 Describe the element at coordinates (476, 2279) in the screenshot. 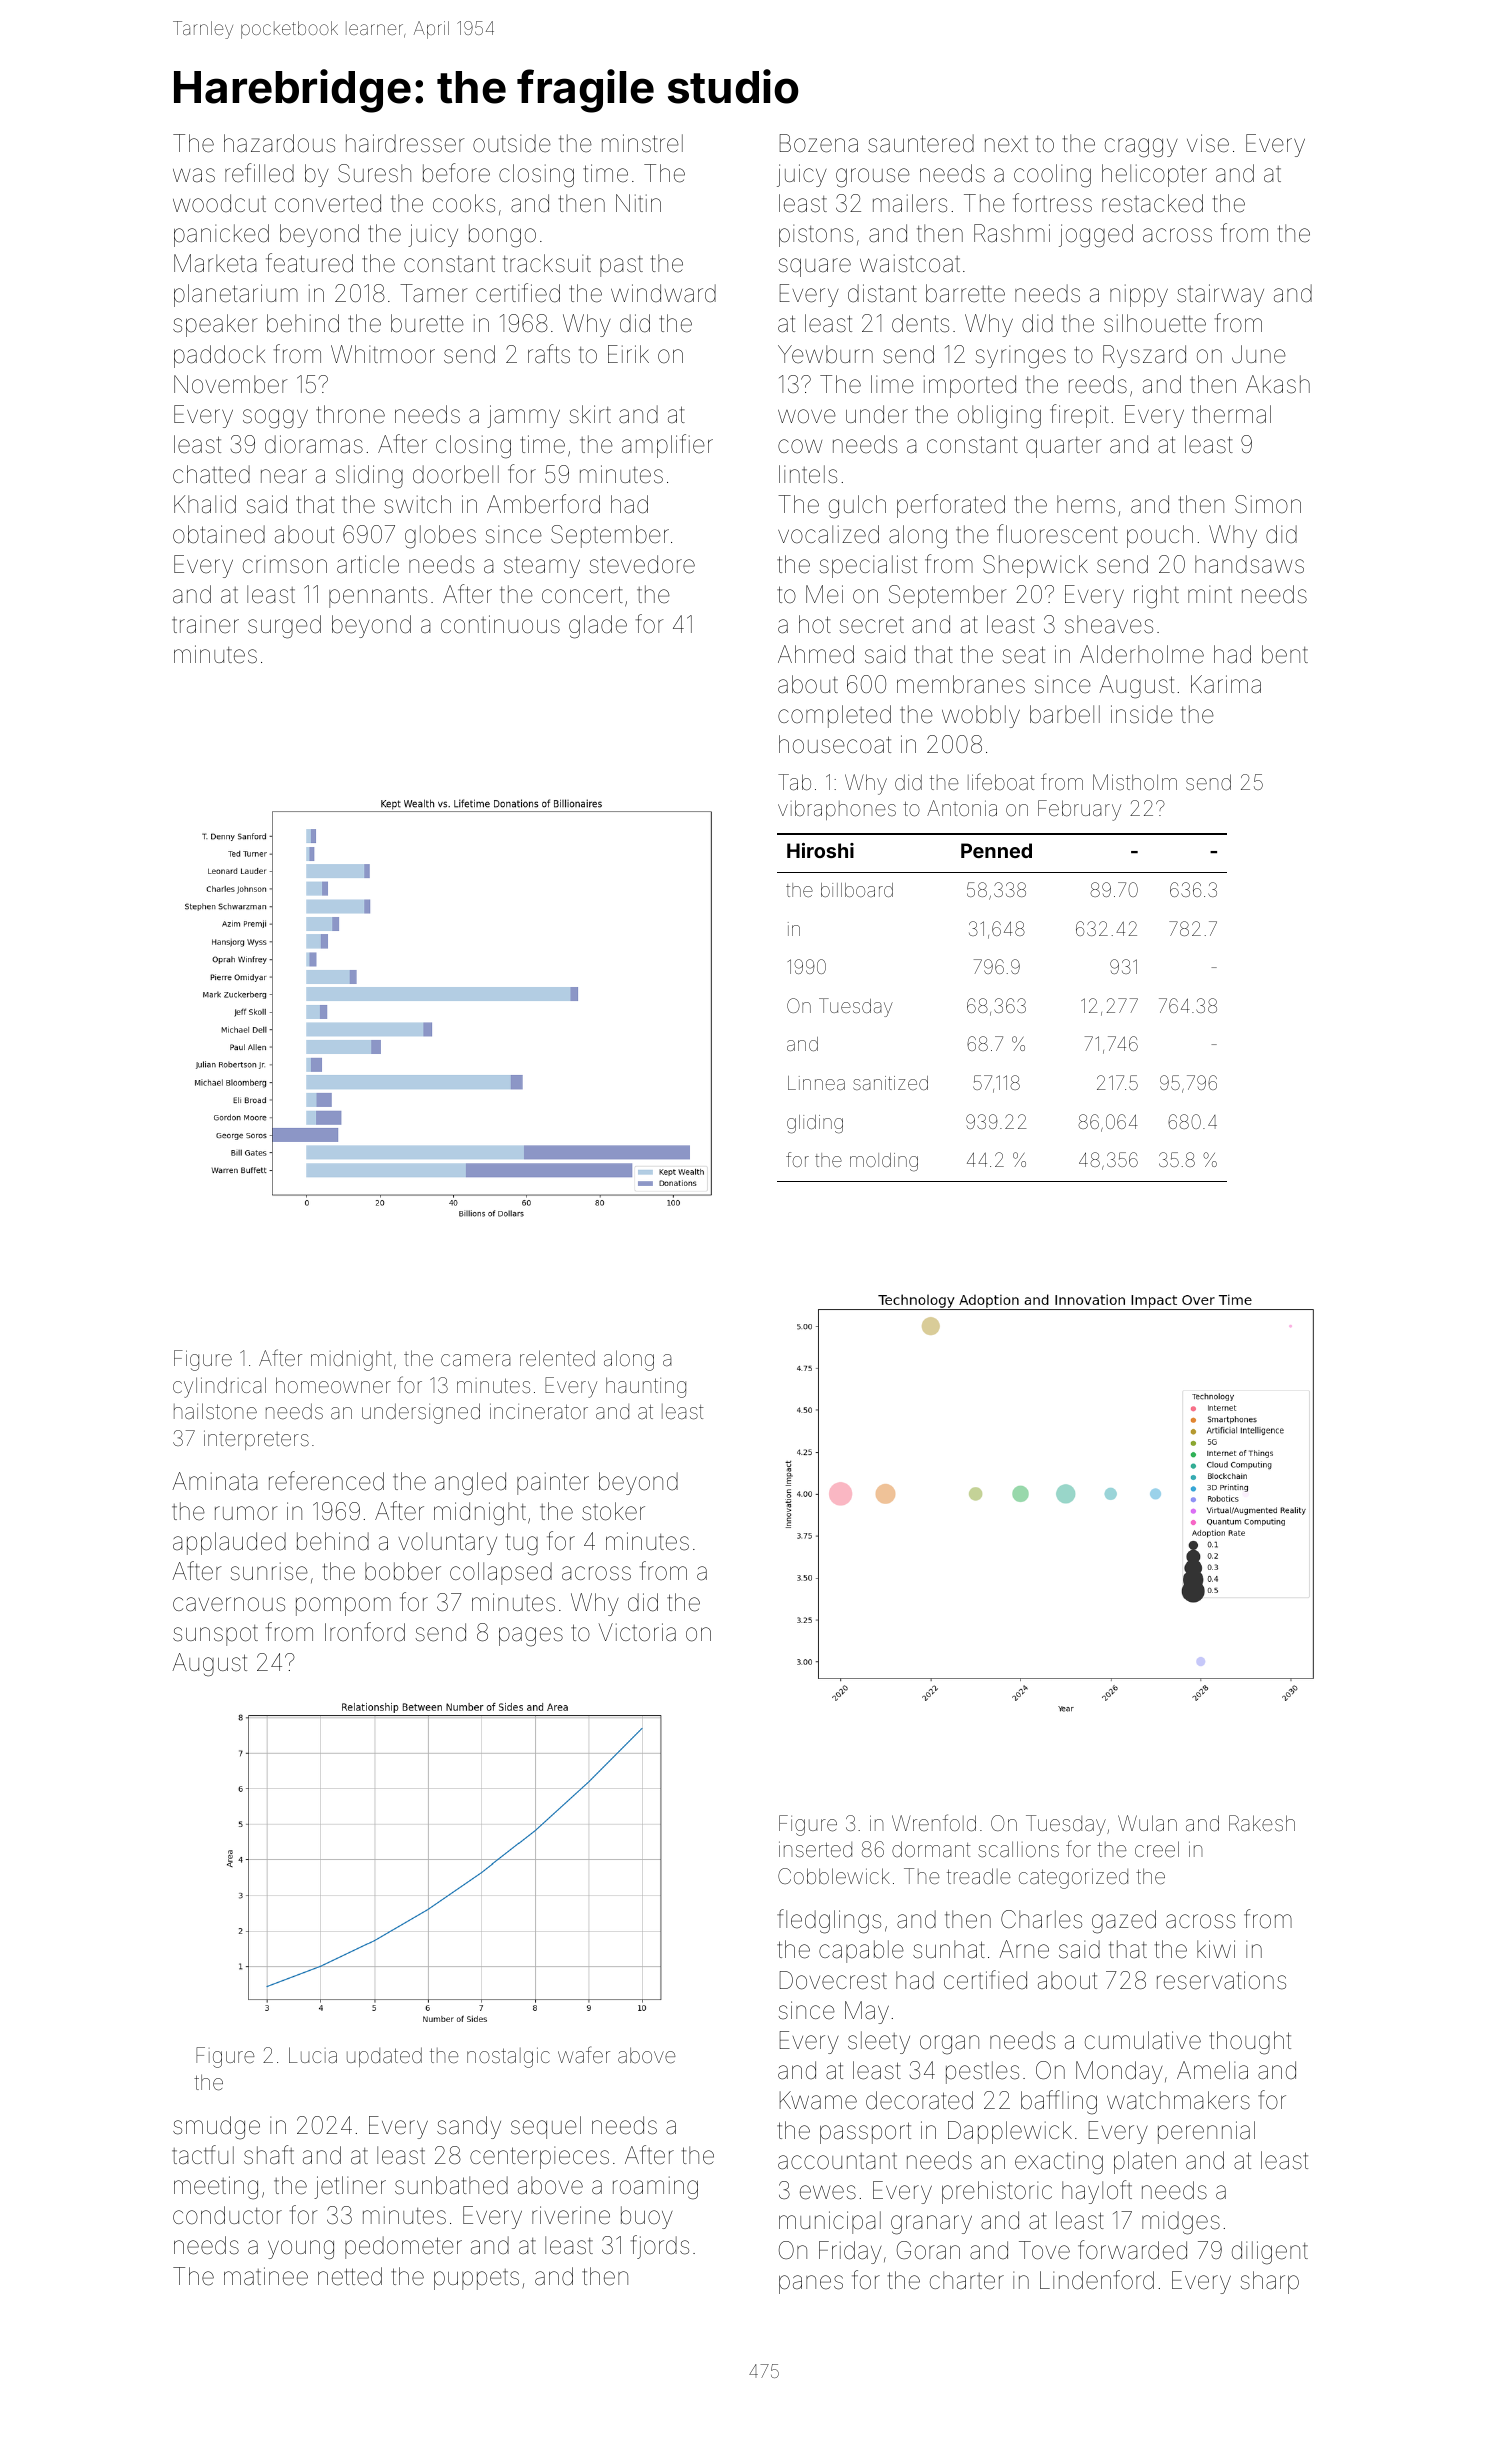

I see `puppets` at that location.
